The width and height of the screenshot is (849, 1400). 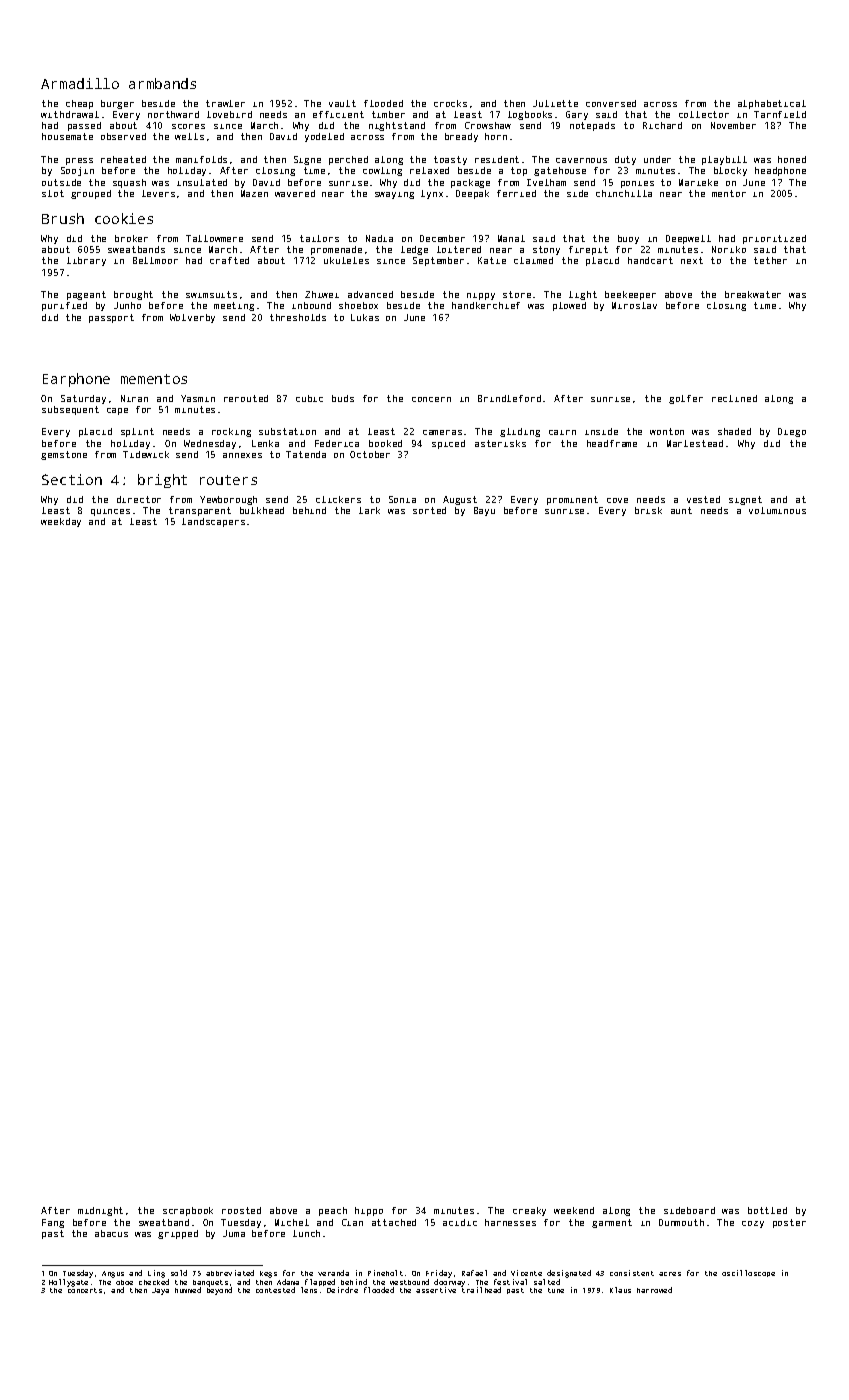 I want to click on weekday, so click(x=61, y=522).
